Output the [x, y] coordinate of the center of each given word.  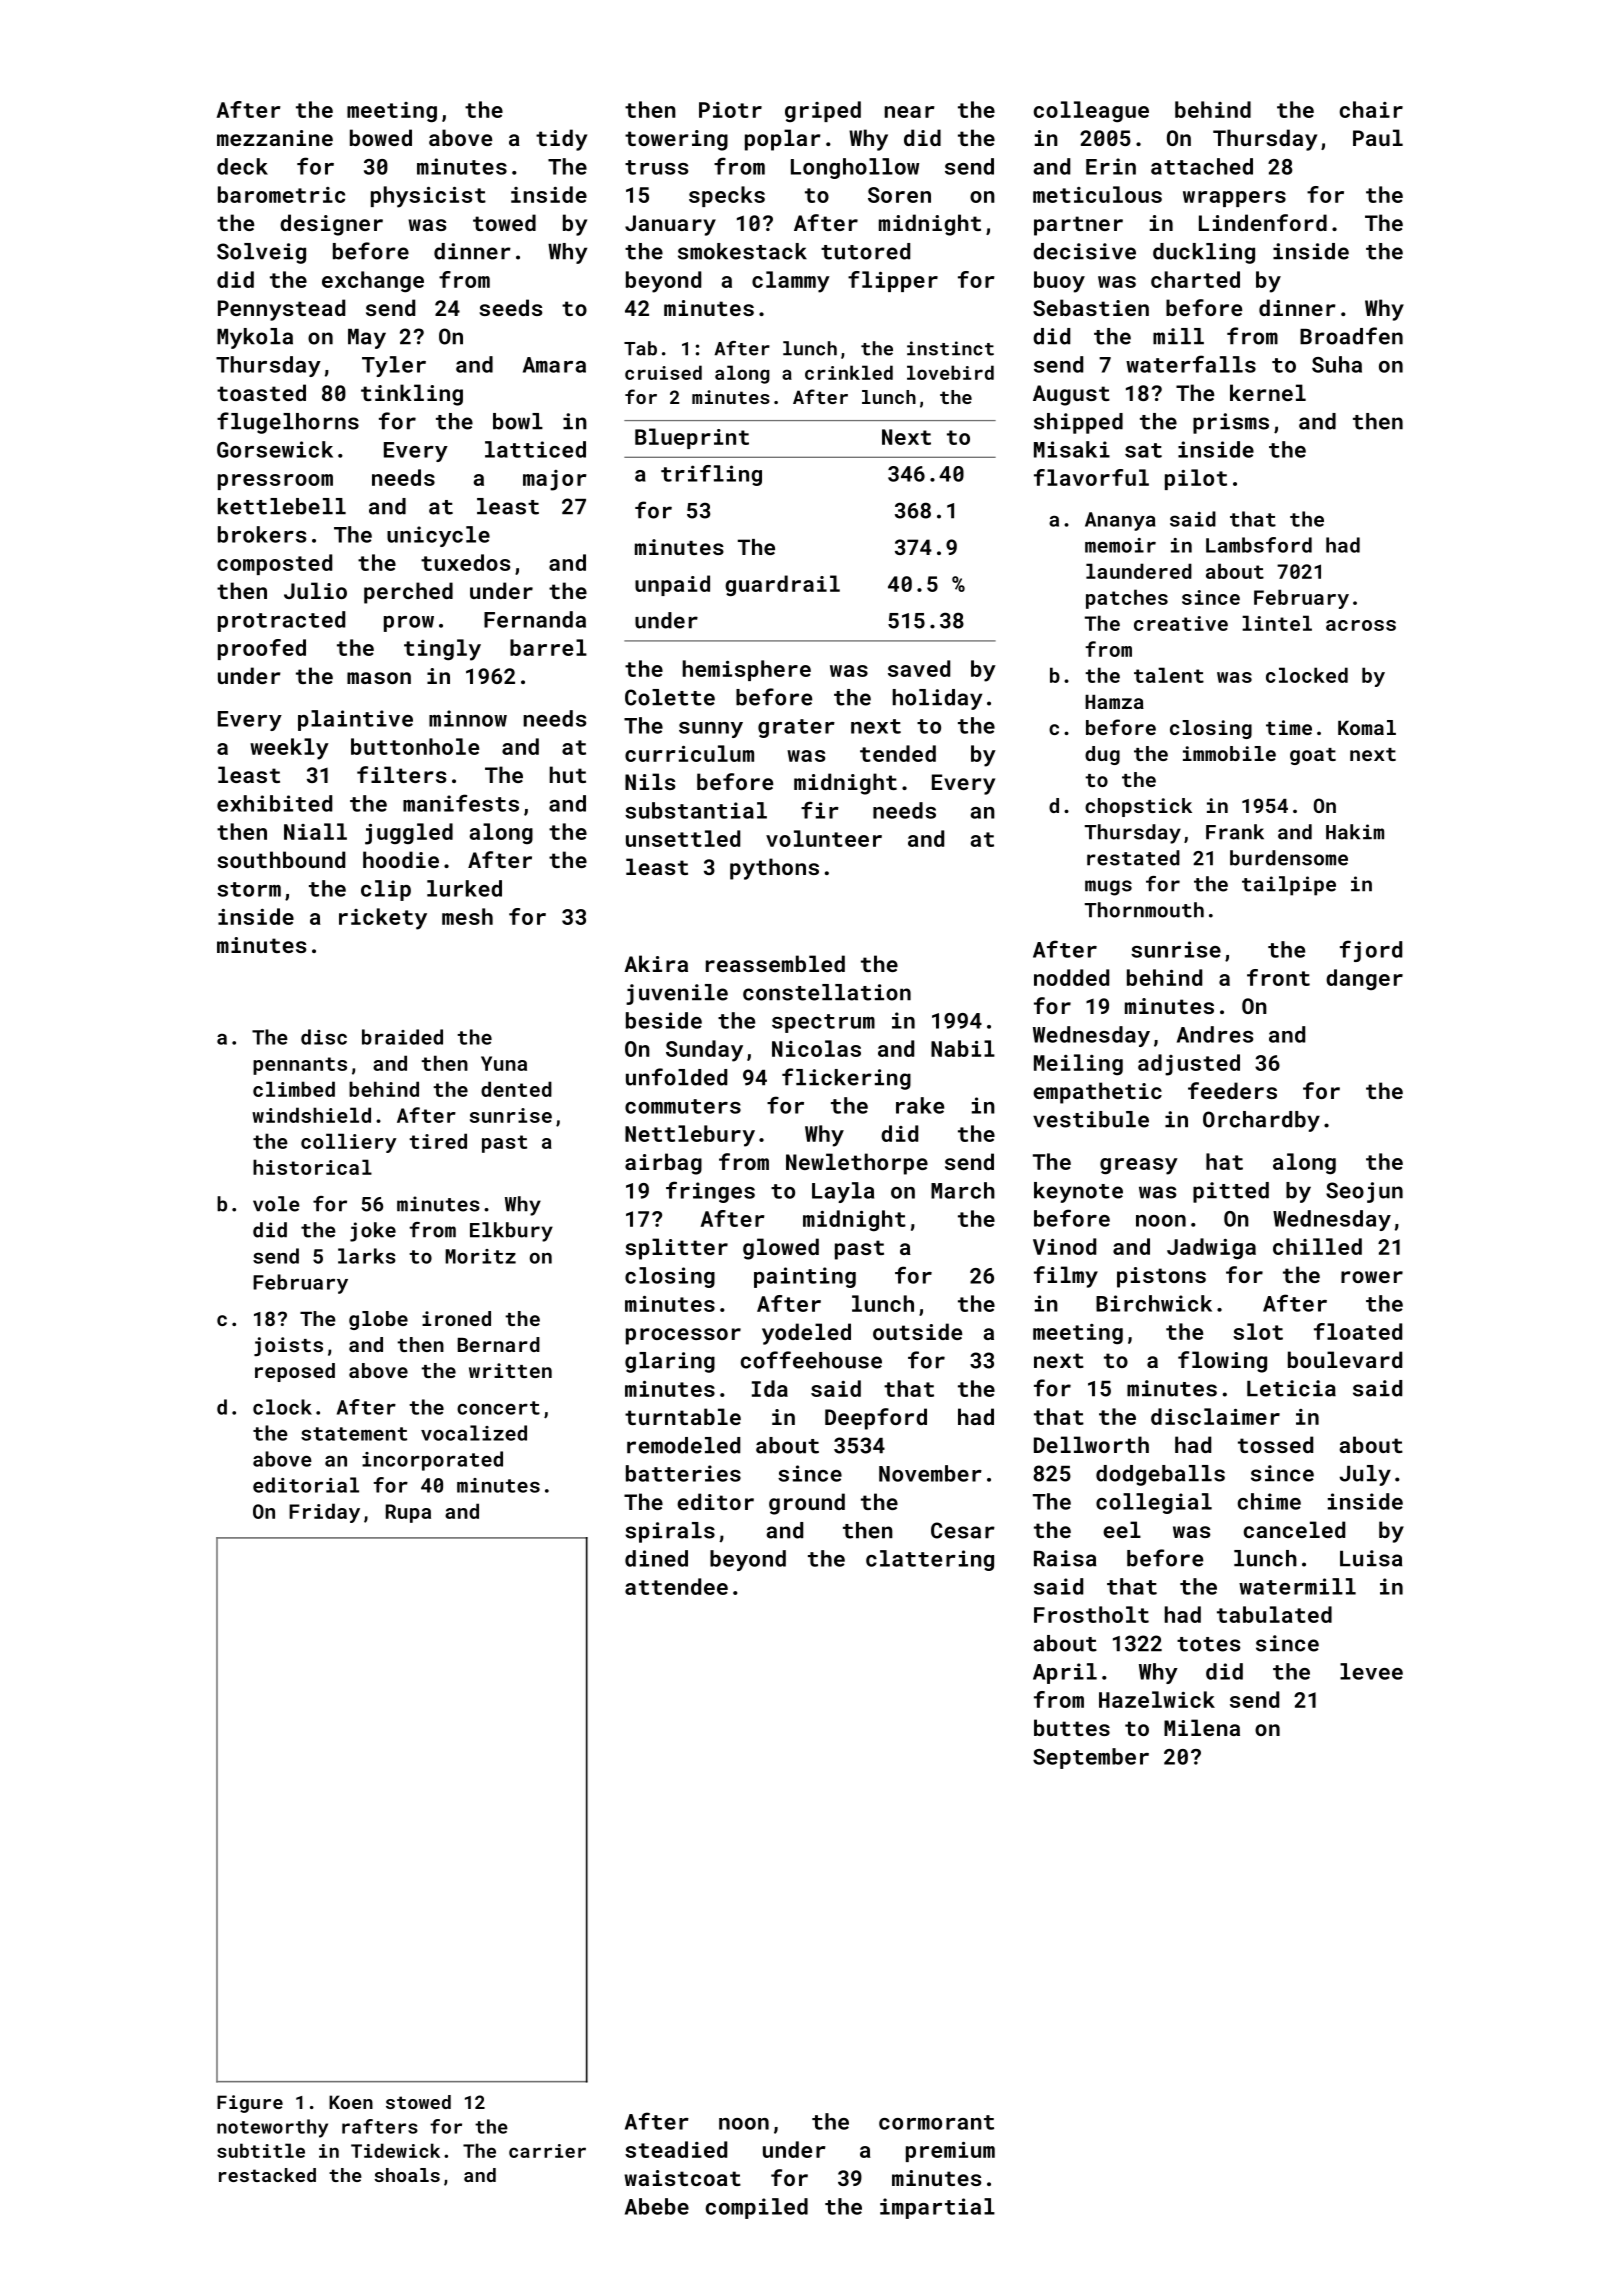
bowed [381, 137]
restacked [267, 2175]
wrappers [1234, 199]
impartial [937, 2208]
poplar [783, 140]
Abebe [657, 2206]
